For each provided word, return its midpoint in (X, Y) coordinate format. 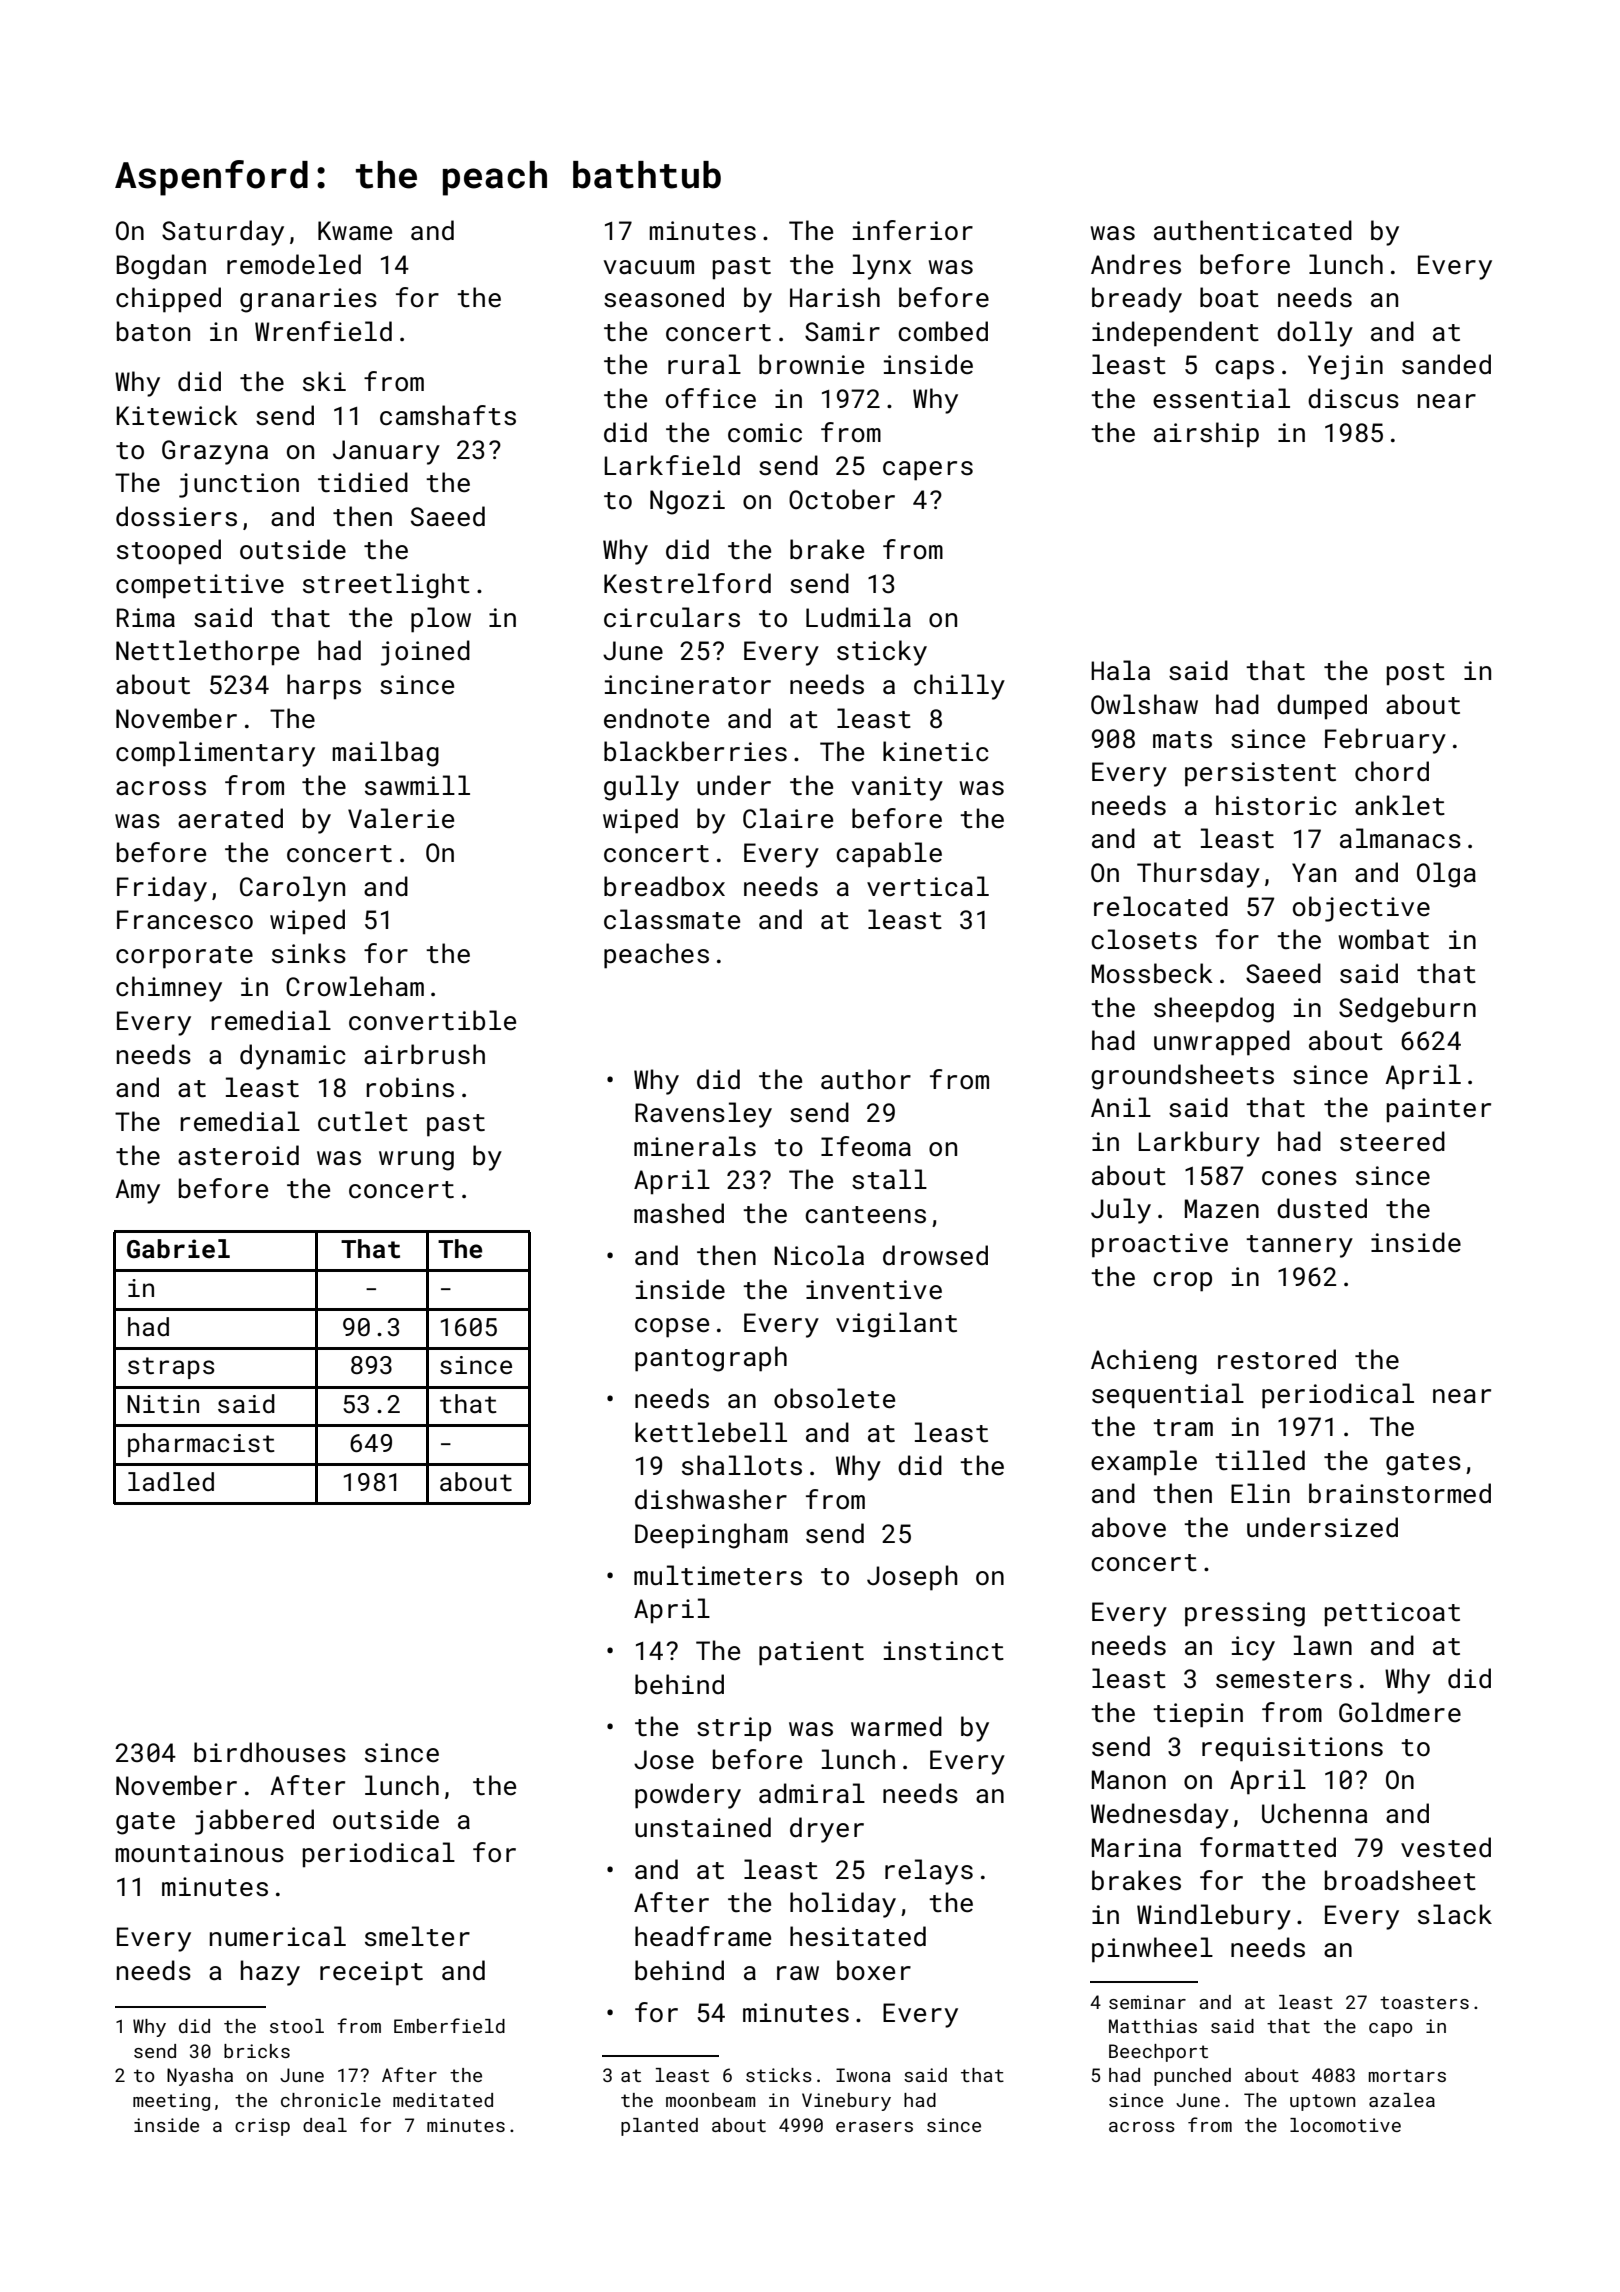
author (866, 1079)
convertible (432, 1020)
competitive (200, 586)
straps (171, 1368)
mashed (679, 1213)
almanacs (1400, 838)
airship (1206, 435)
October (842, 499)
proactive (1160, 1245)
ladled (171, 1481)
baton (153, 331)
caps (1244, 370)
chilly (959, 687)
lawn (1323, 1645)
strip (734, 1729)
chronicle (331, 2100)
